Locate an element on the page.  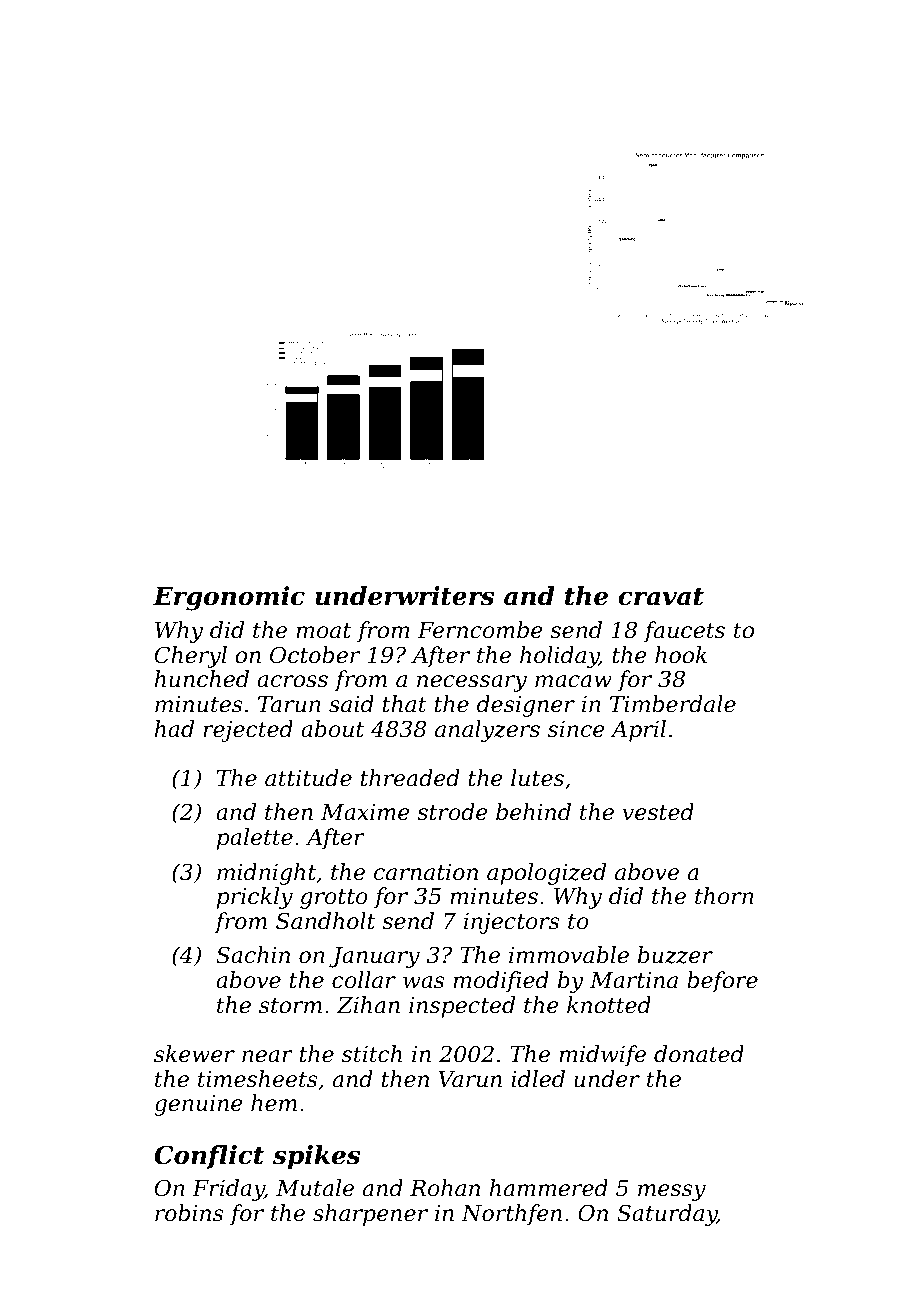
hem is located at coordinates (274, 1103).
